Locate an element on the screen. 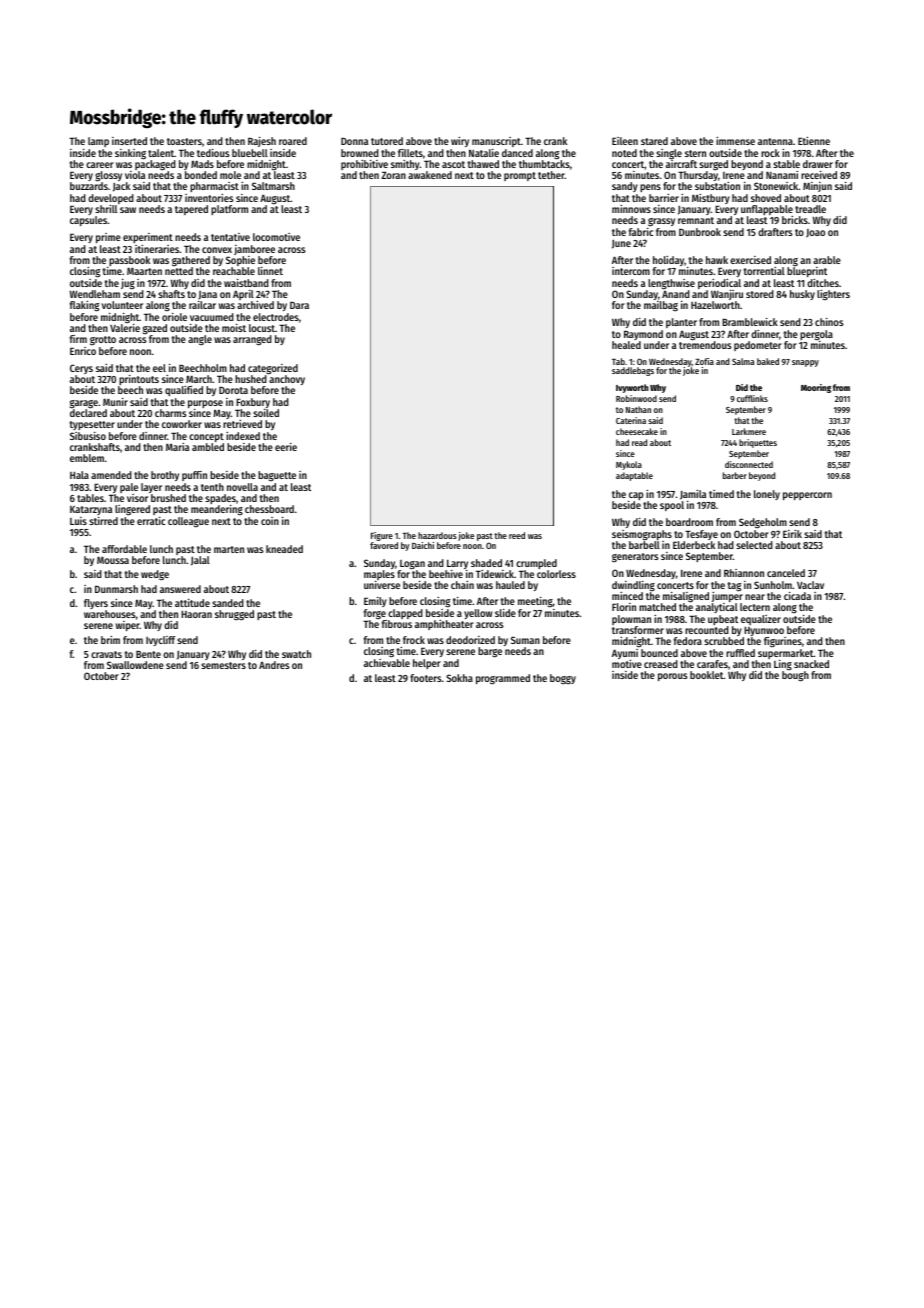 Image resolution: width=924 pixels, height=1308 pixels. antenna is located at coordinates (775, 141).
